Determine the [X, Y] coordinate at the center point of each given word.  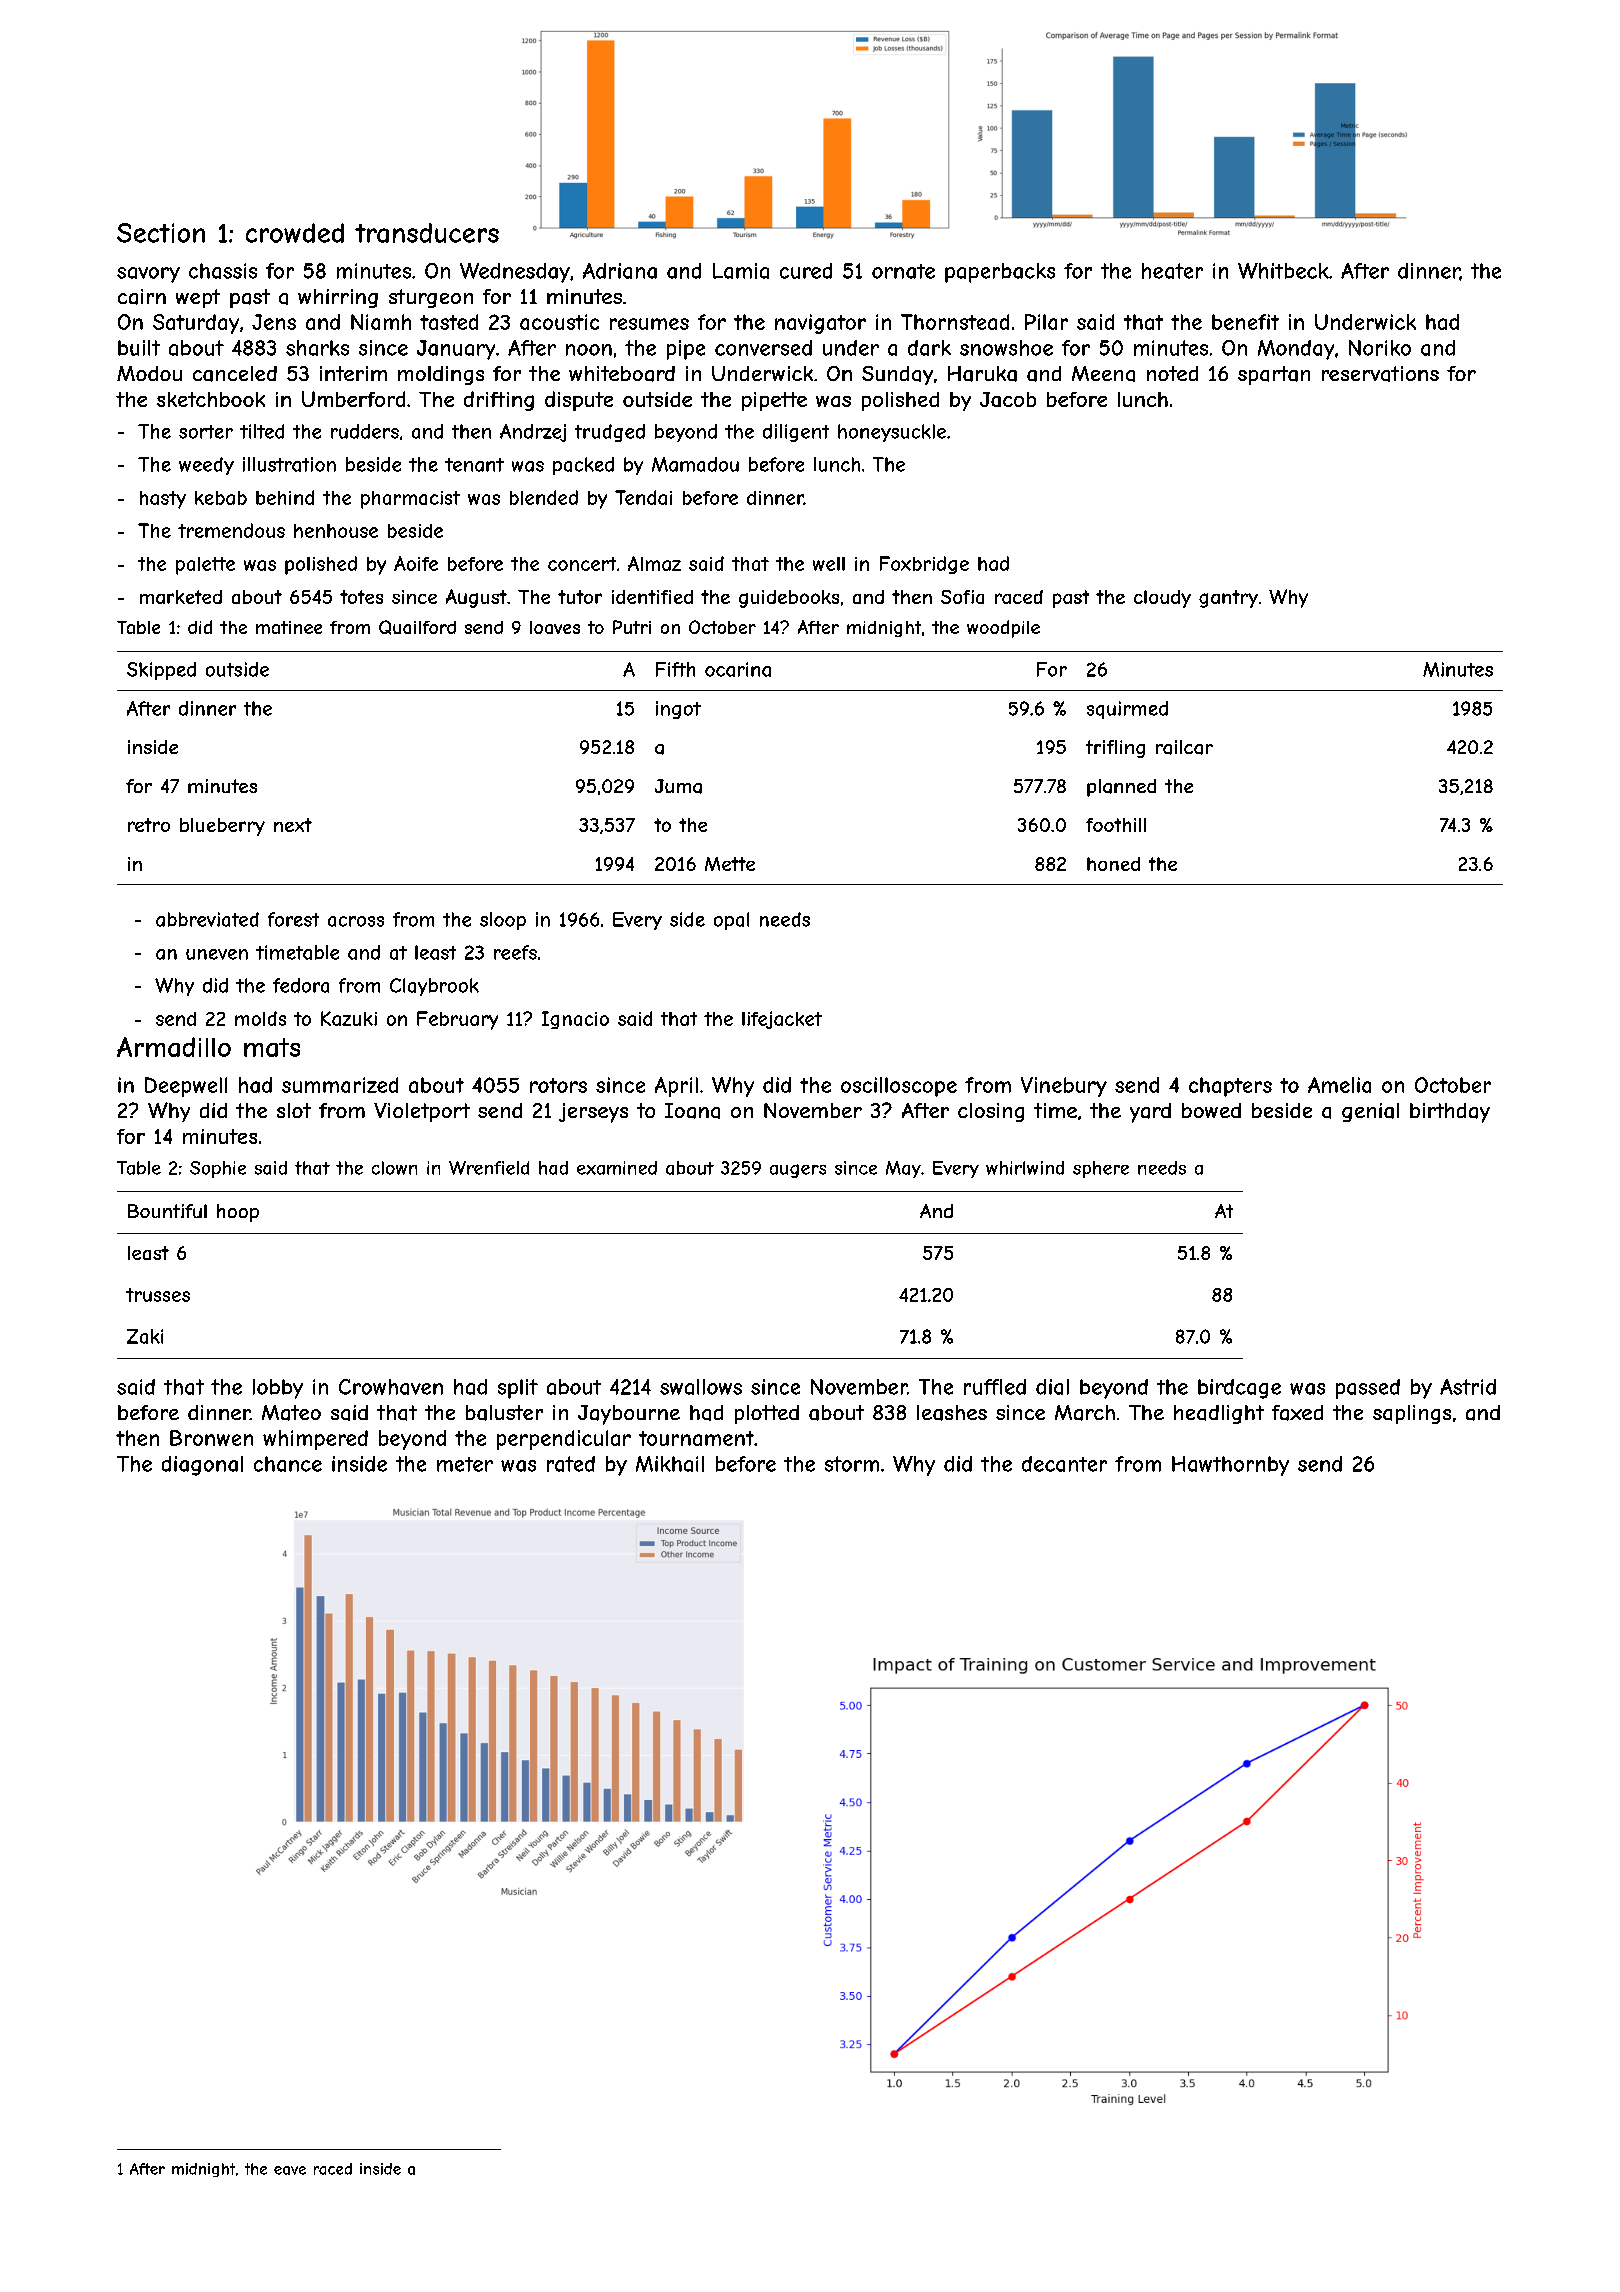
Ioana [692, 1111]
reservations [1380, 374]
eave [290, 2170]
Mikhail [670, 1464]
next [293, 825]
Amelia [1339, 1085]
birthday [1450, 1113]
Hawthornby [1230, 1466]
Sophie [218, 1169]
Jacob [1008, 399]
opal [731, 921]
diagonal [202, 1466]
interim [353, 373]
